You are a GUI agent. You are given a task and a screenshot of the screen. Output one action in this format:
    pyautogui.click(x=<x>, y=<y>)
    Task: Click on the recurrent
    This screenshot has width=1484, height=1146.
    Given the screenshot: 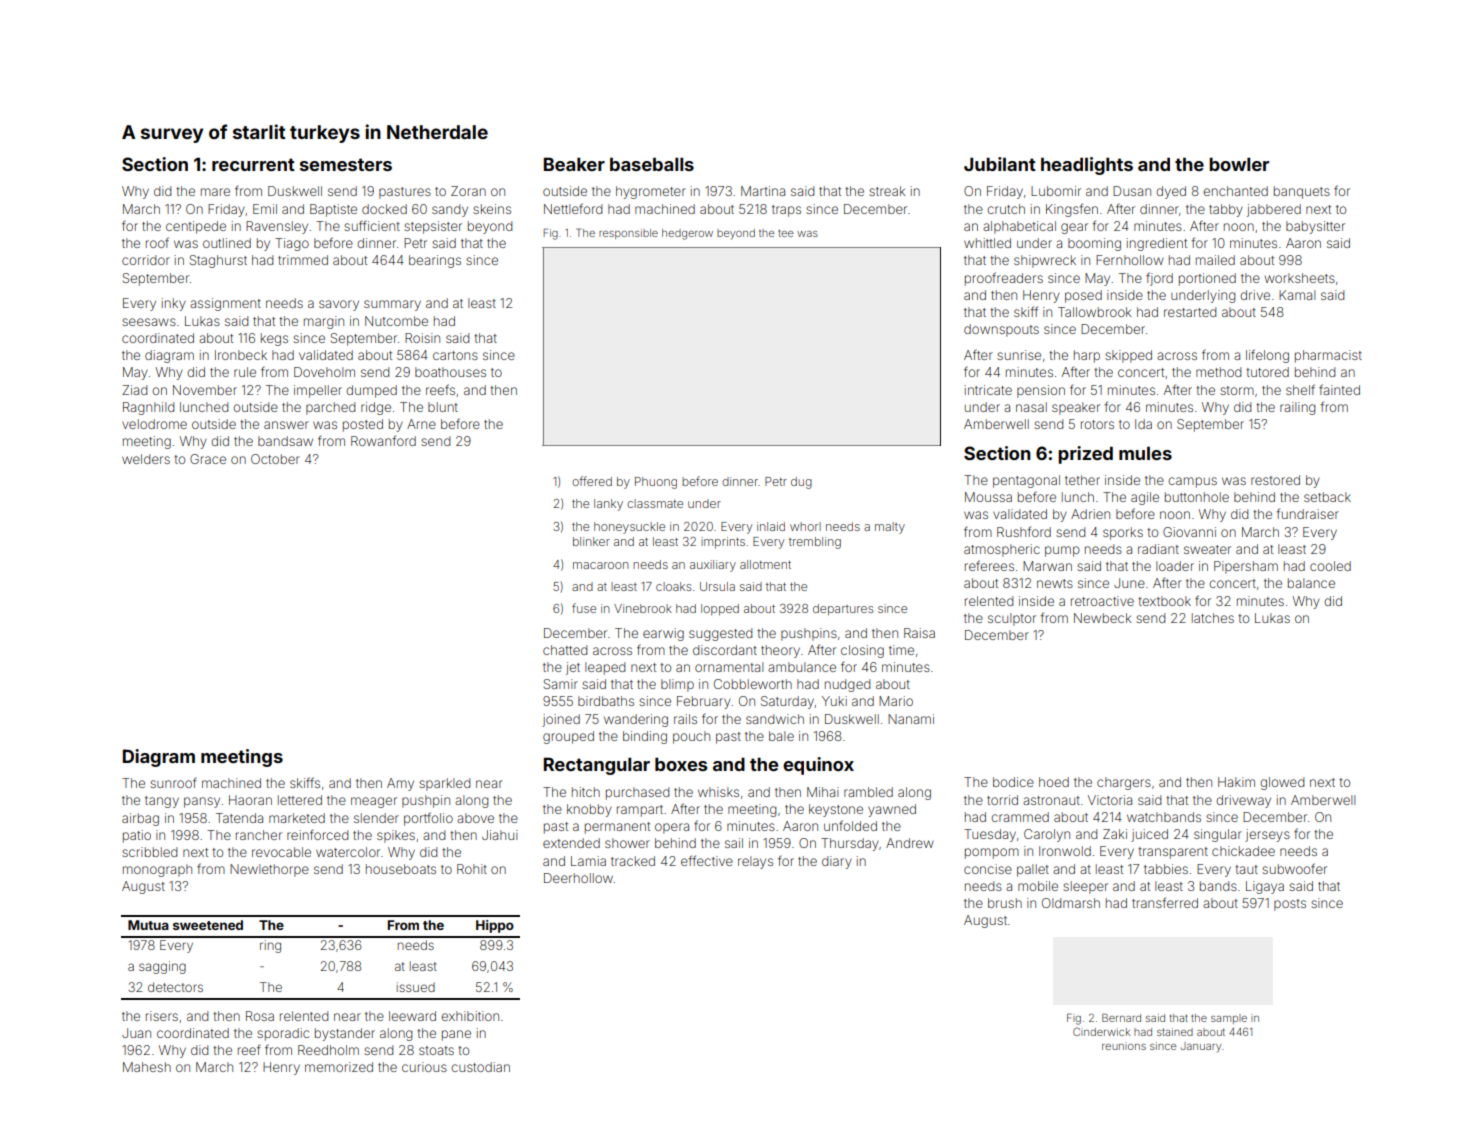 What is the action you would take?
    pyautogui.click(x=253, y=164)
